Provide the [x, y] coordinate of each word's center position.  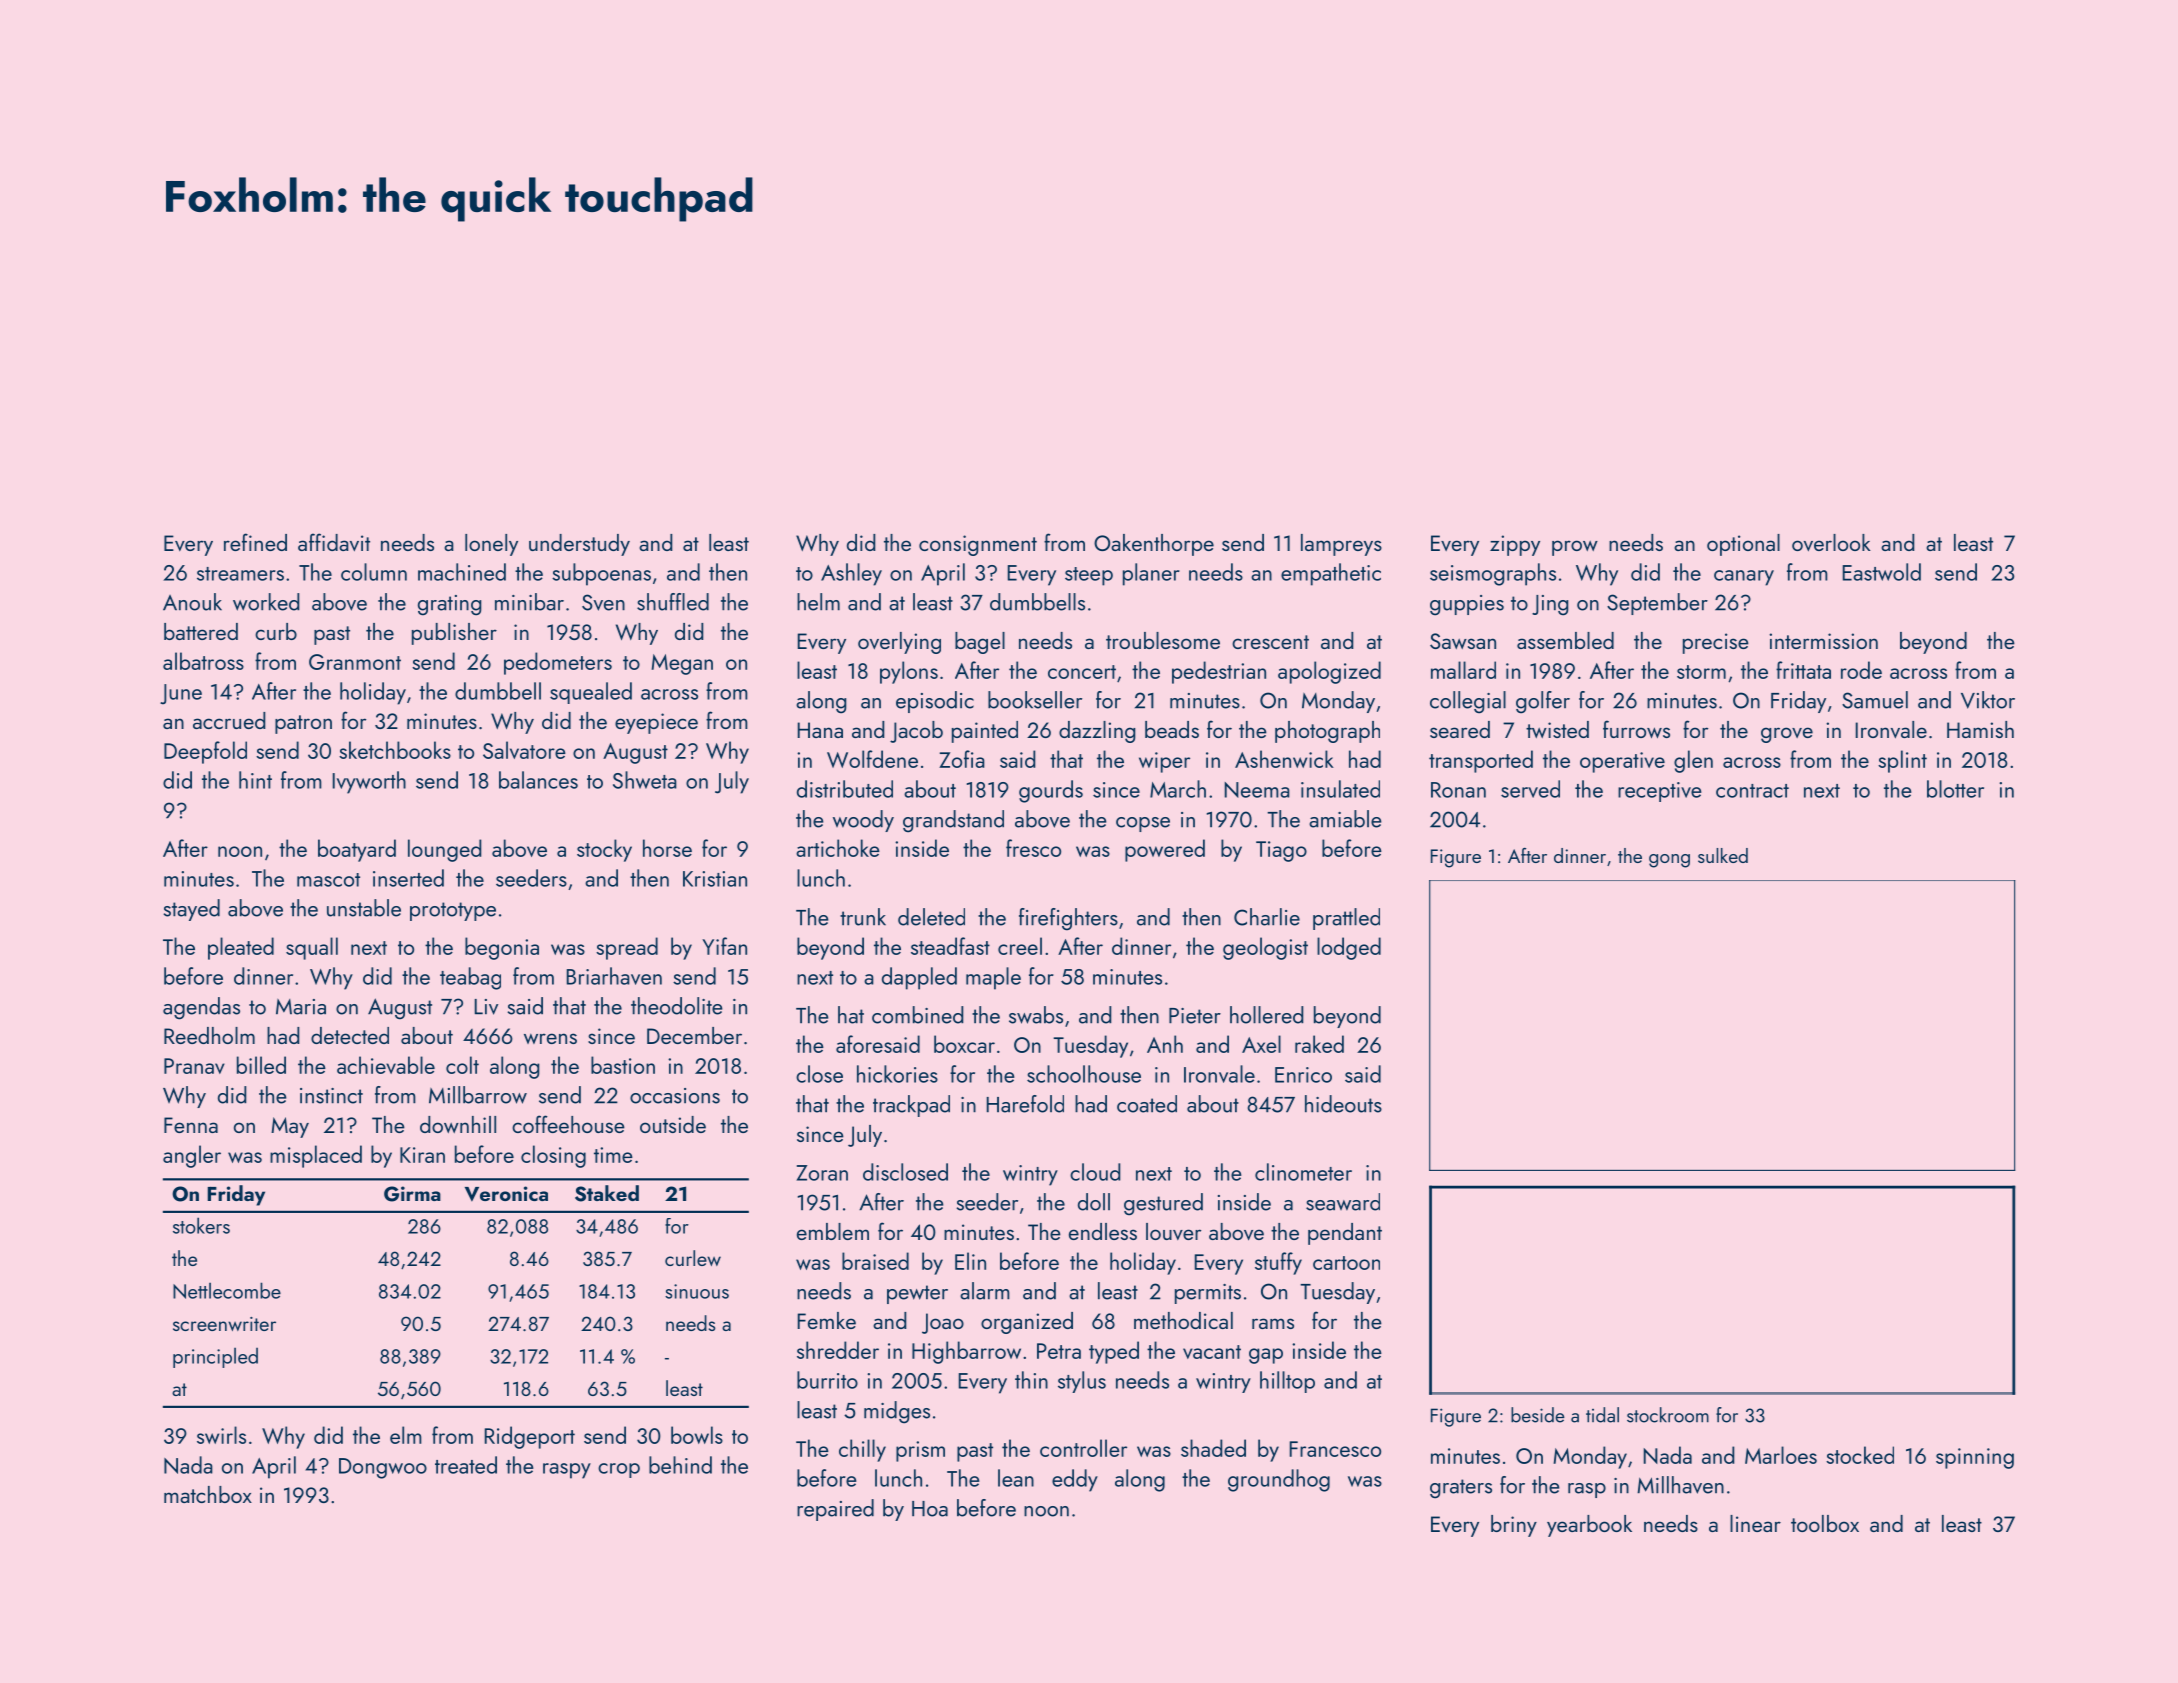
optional [1743, 545]
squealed [591, 693]
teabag [470, 978]
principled [215, 1357]
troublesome [1163, 640]
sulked [1723, 855]
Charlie [1267, 917]
